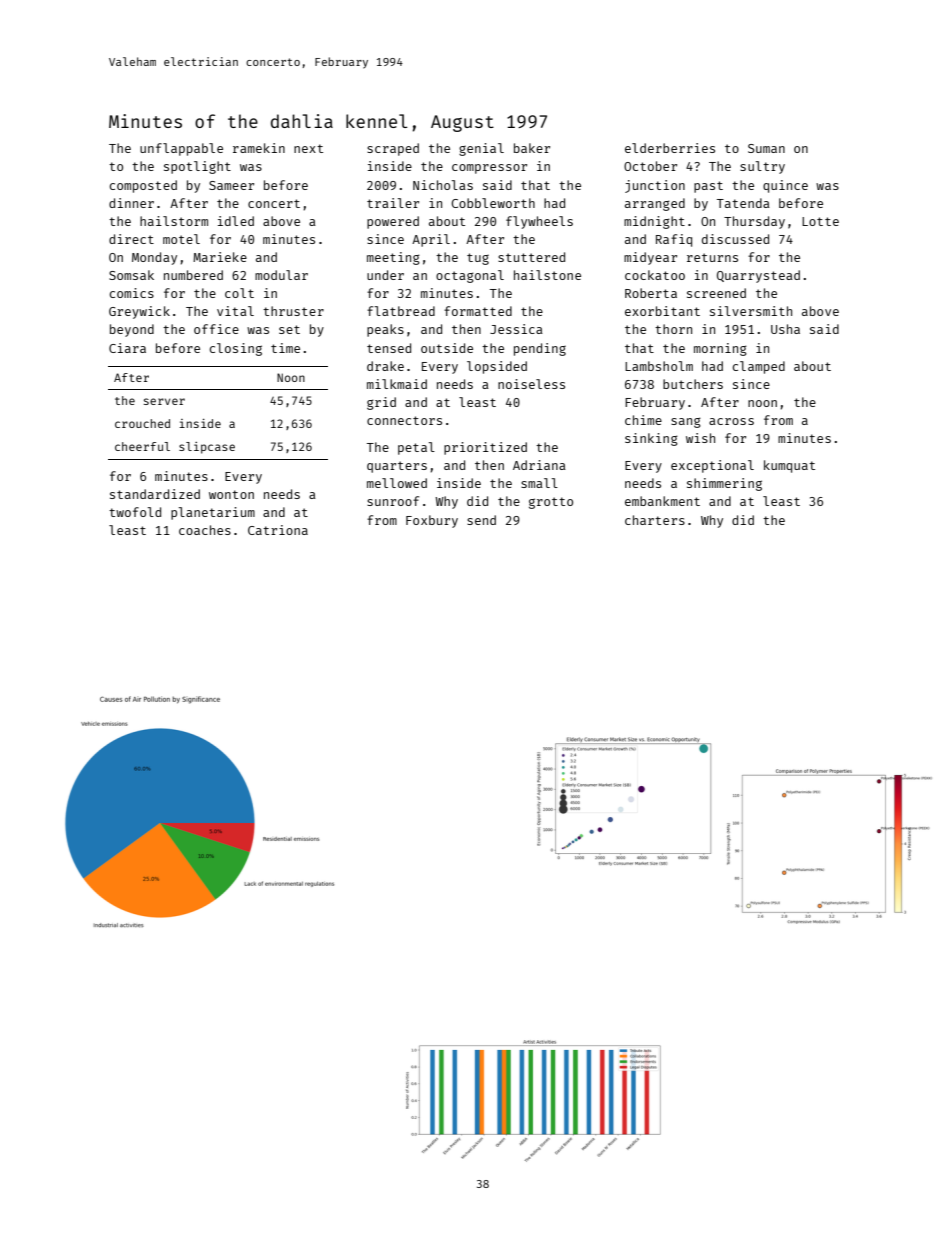  I want to click on time, so click(285, 348).
